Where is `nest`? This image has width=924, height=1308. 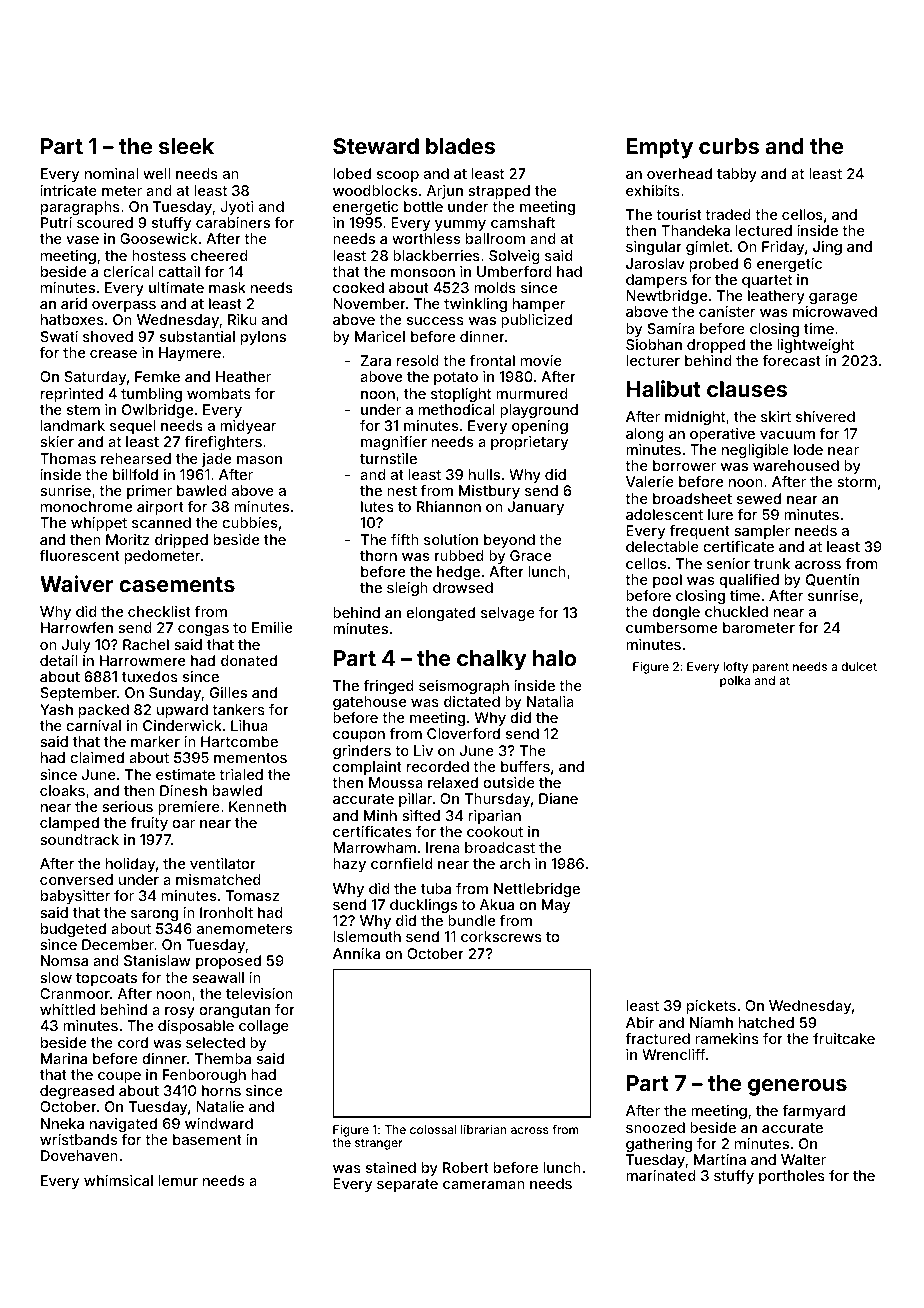 nest is located at coordinates (402, 491).
